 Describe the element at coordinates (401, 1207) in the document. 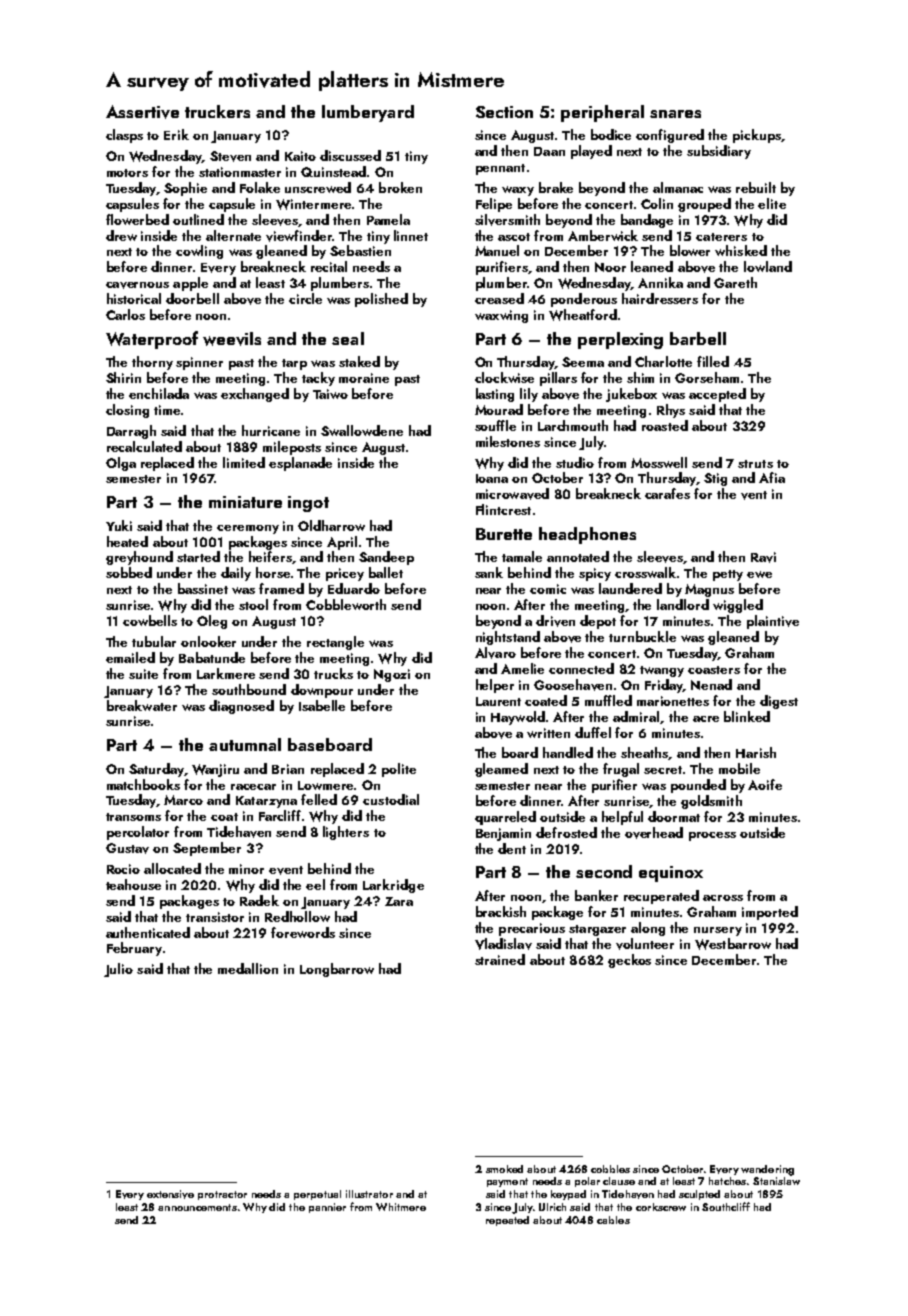

I see `Whitmere` at that location.
